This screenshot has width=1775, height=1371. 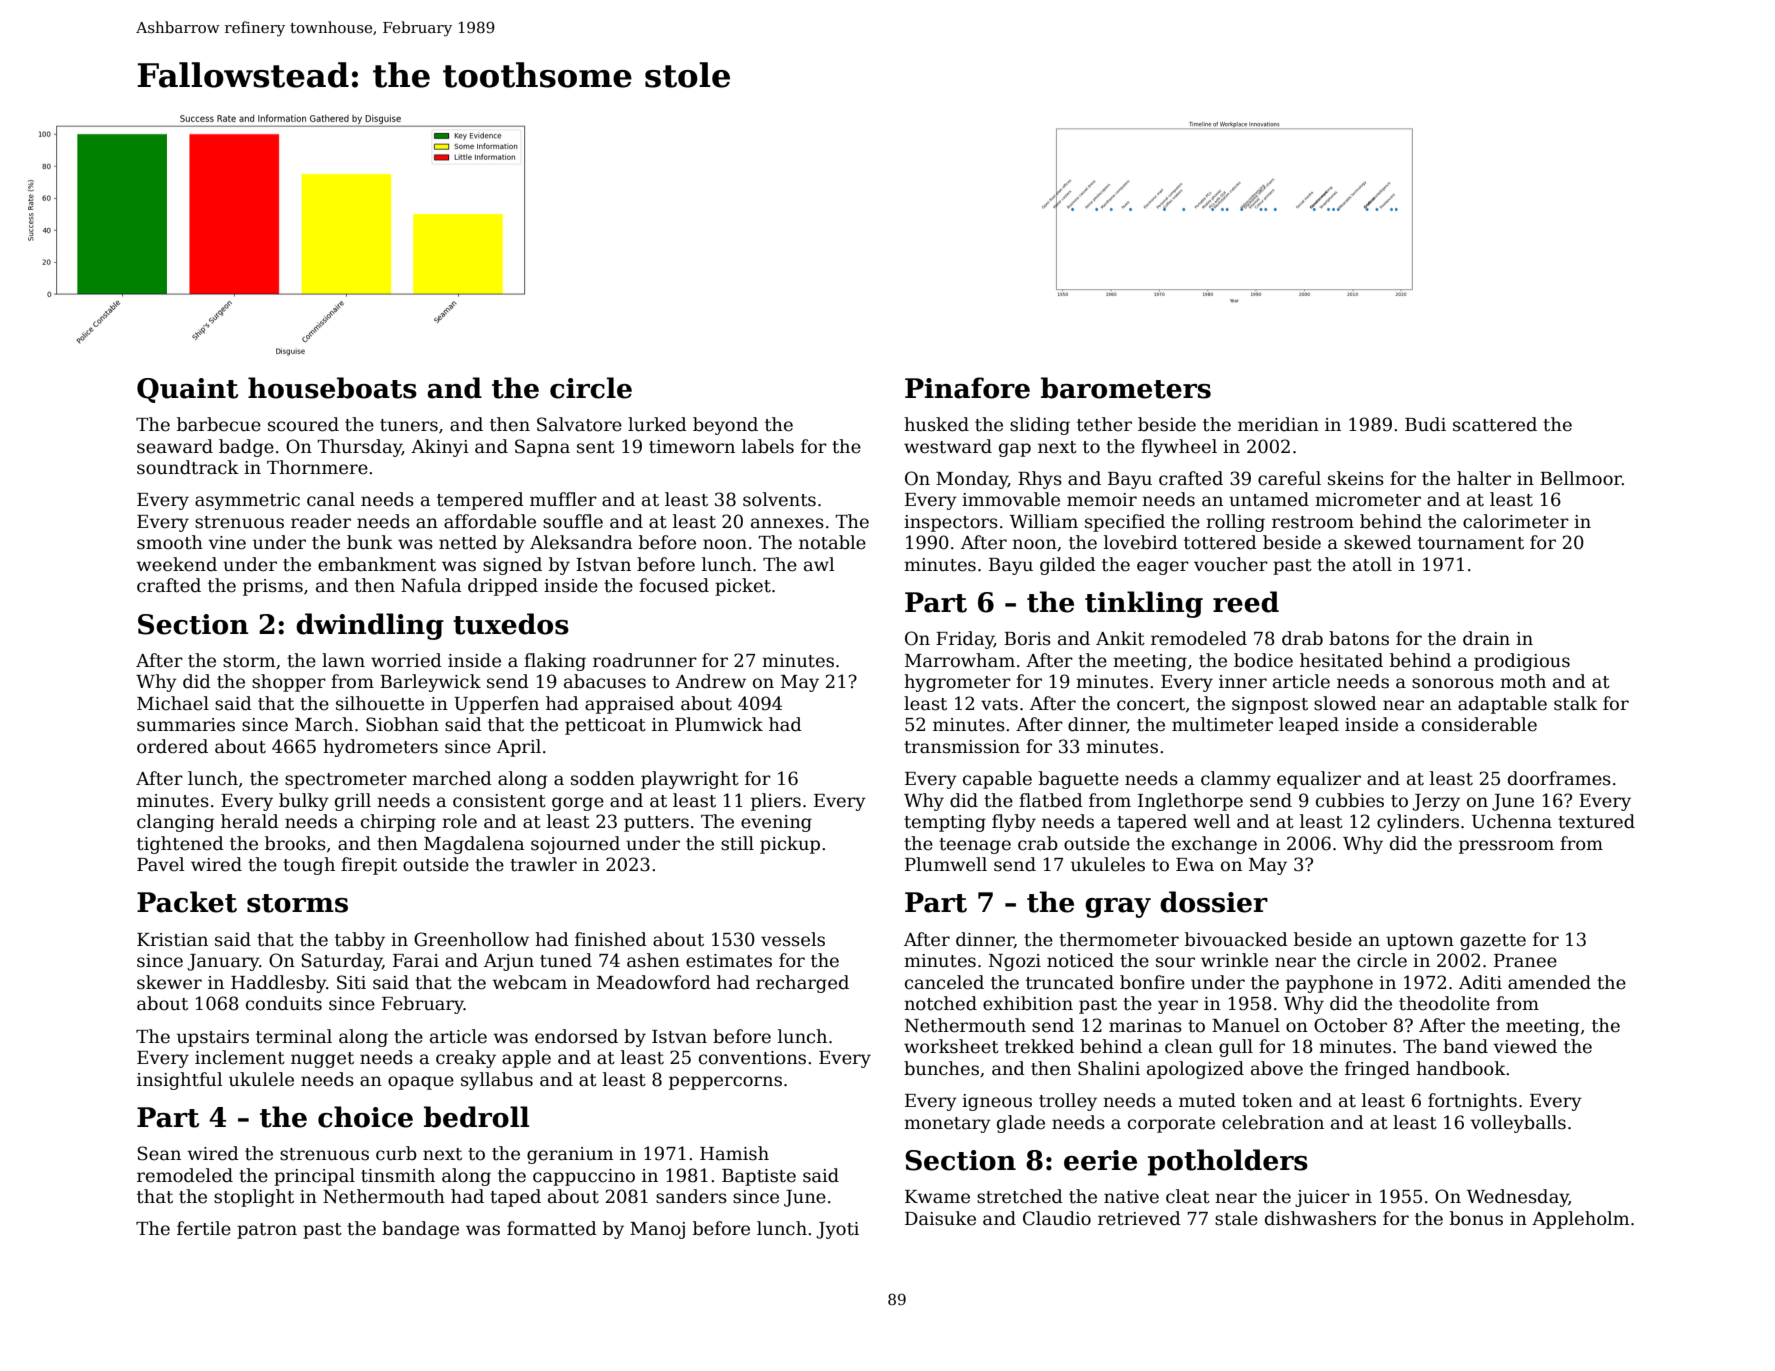 What do you see at coordinates (1126, 388) in the screenshot?
I see `barometers` at bounding box center [1126, 388].
